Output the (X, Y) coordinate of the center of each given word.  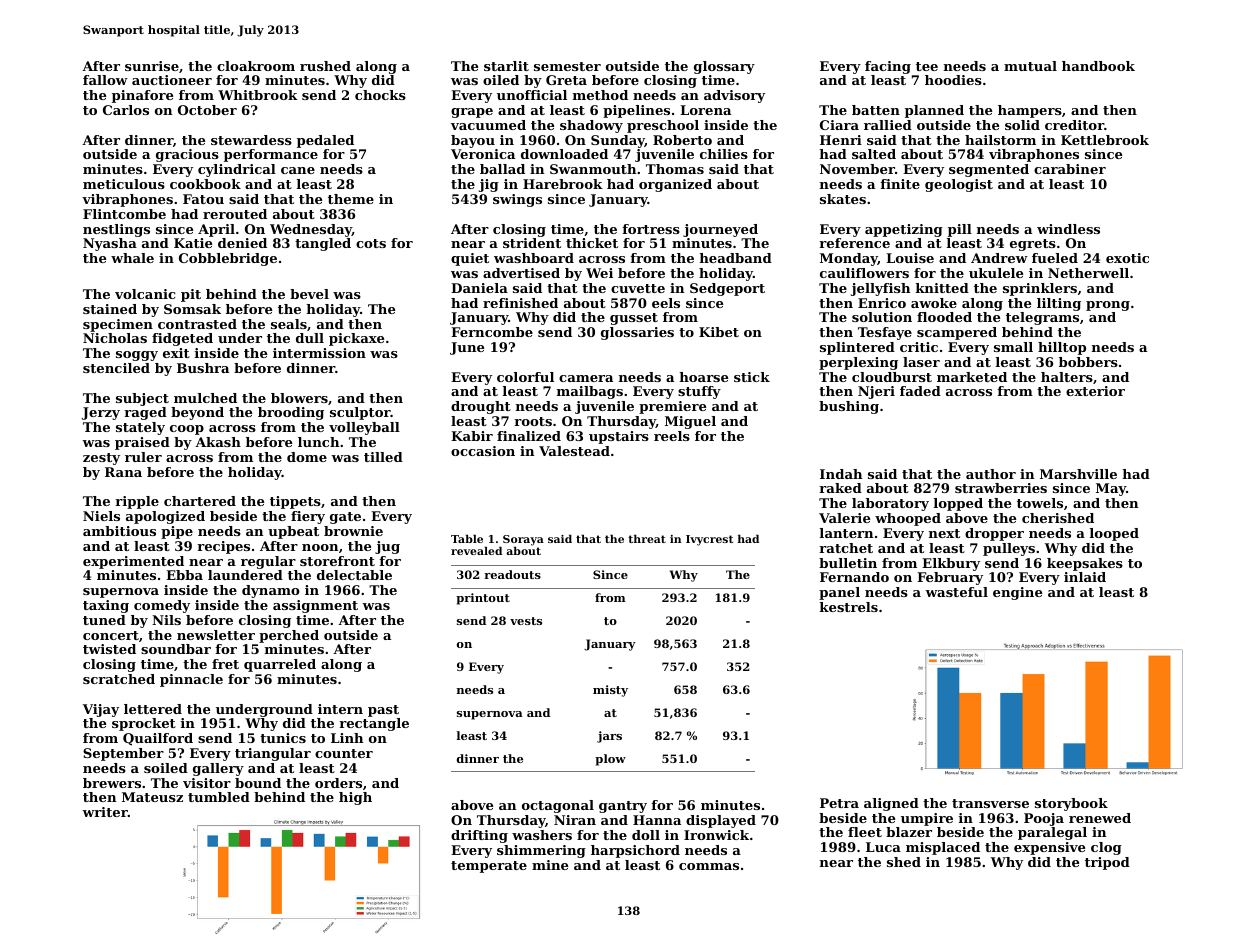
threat (647, 539)
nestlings (116, 230)
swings (517, 200)
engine (1017, 593)
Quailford (158, 739)
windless (1068, 229)
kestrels (849, 607)
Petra (839, 803)
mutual (1030, 66)
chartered (200, 501)
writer (105, 812)
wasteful (956, 592)
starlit (506, 66)
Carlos (126, 110)
